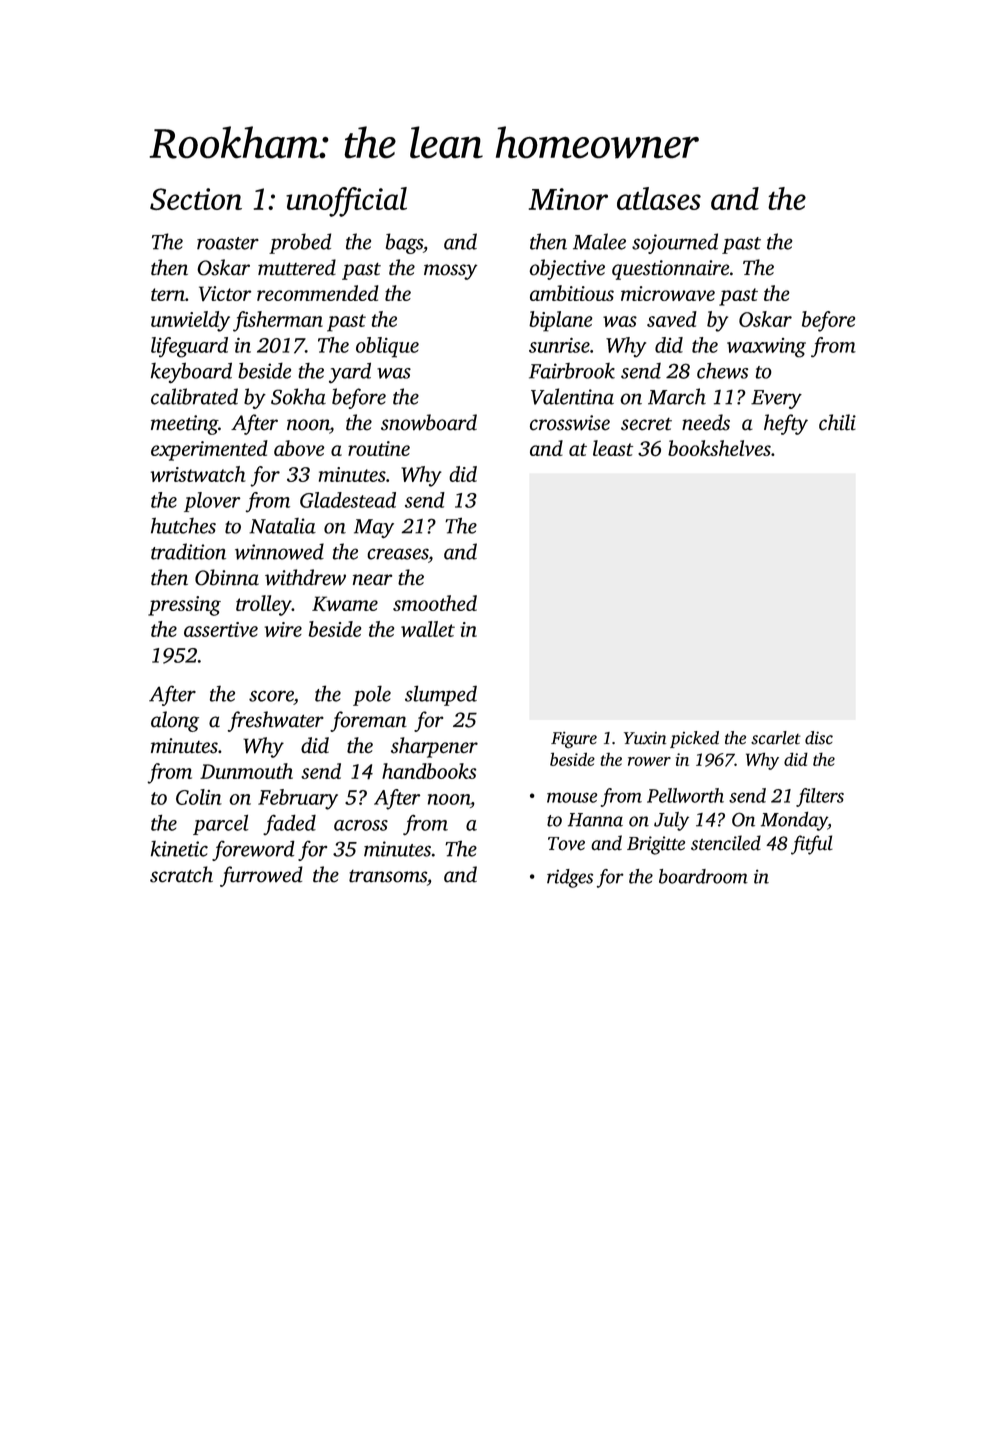  What do you see at coordinates (397, 554) in the screenshot?
I see `creases` at bounding box center [397, 554].
